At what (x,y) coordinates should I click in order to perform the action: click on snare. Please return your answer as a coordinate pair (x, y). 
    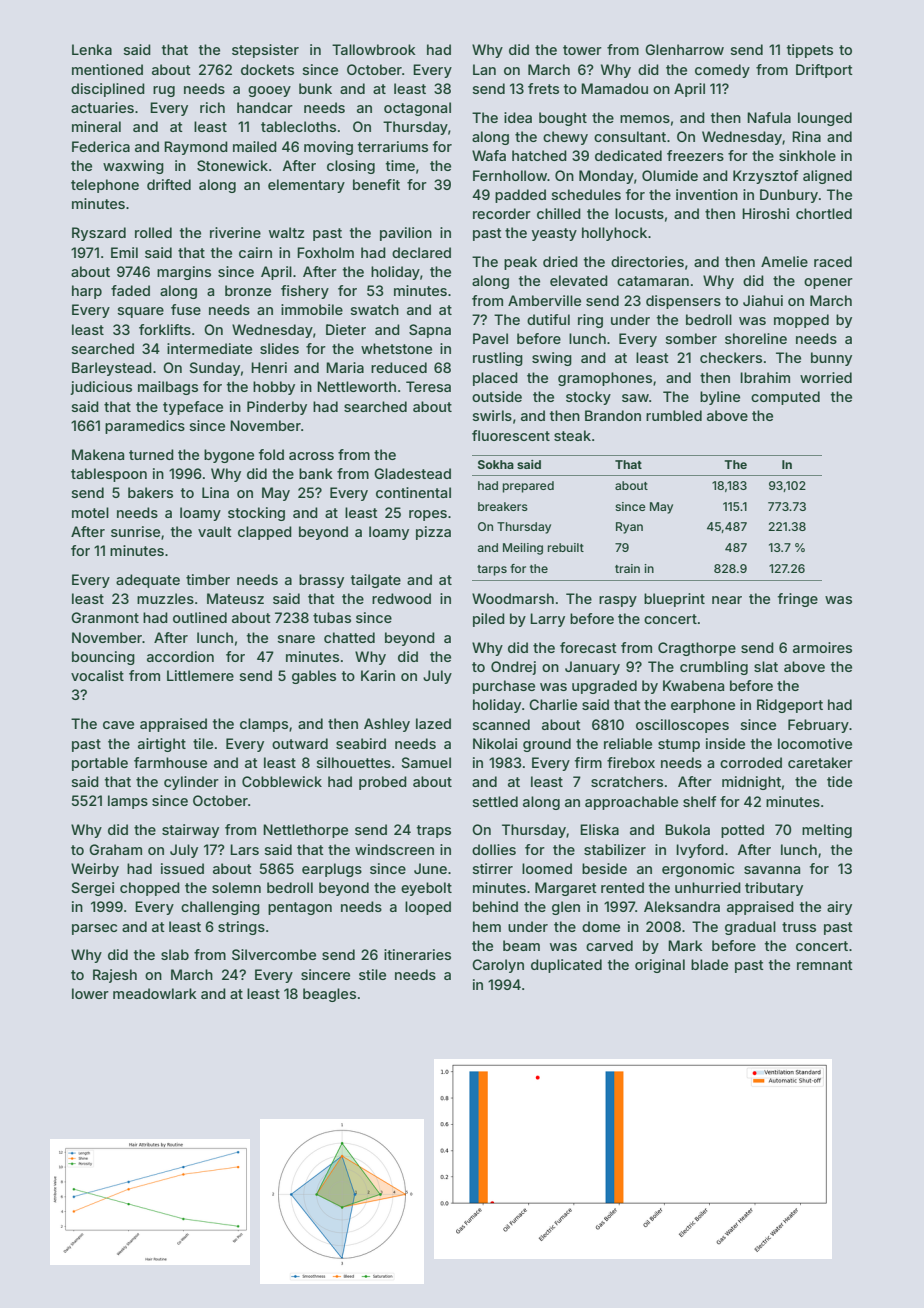
    Looking at the image, I should click on (296, 639).
